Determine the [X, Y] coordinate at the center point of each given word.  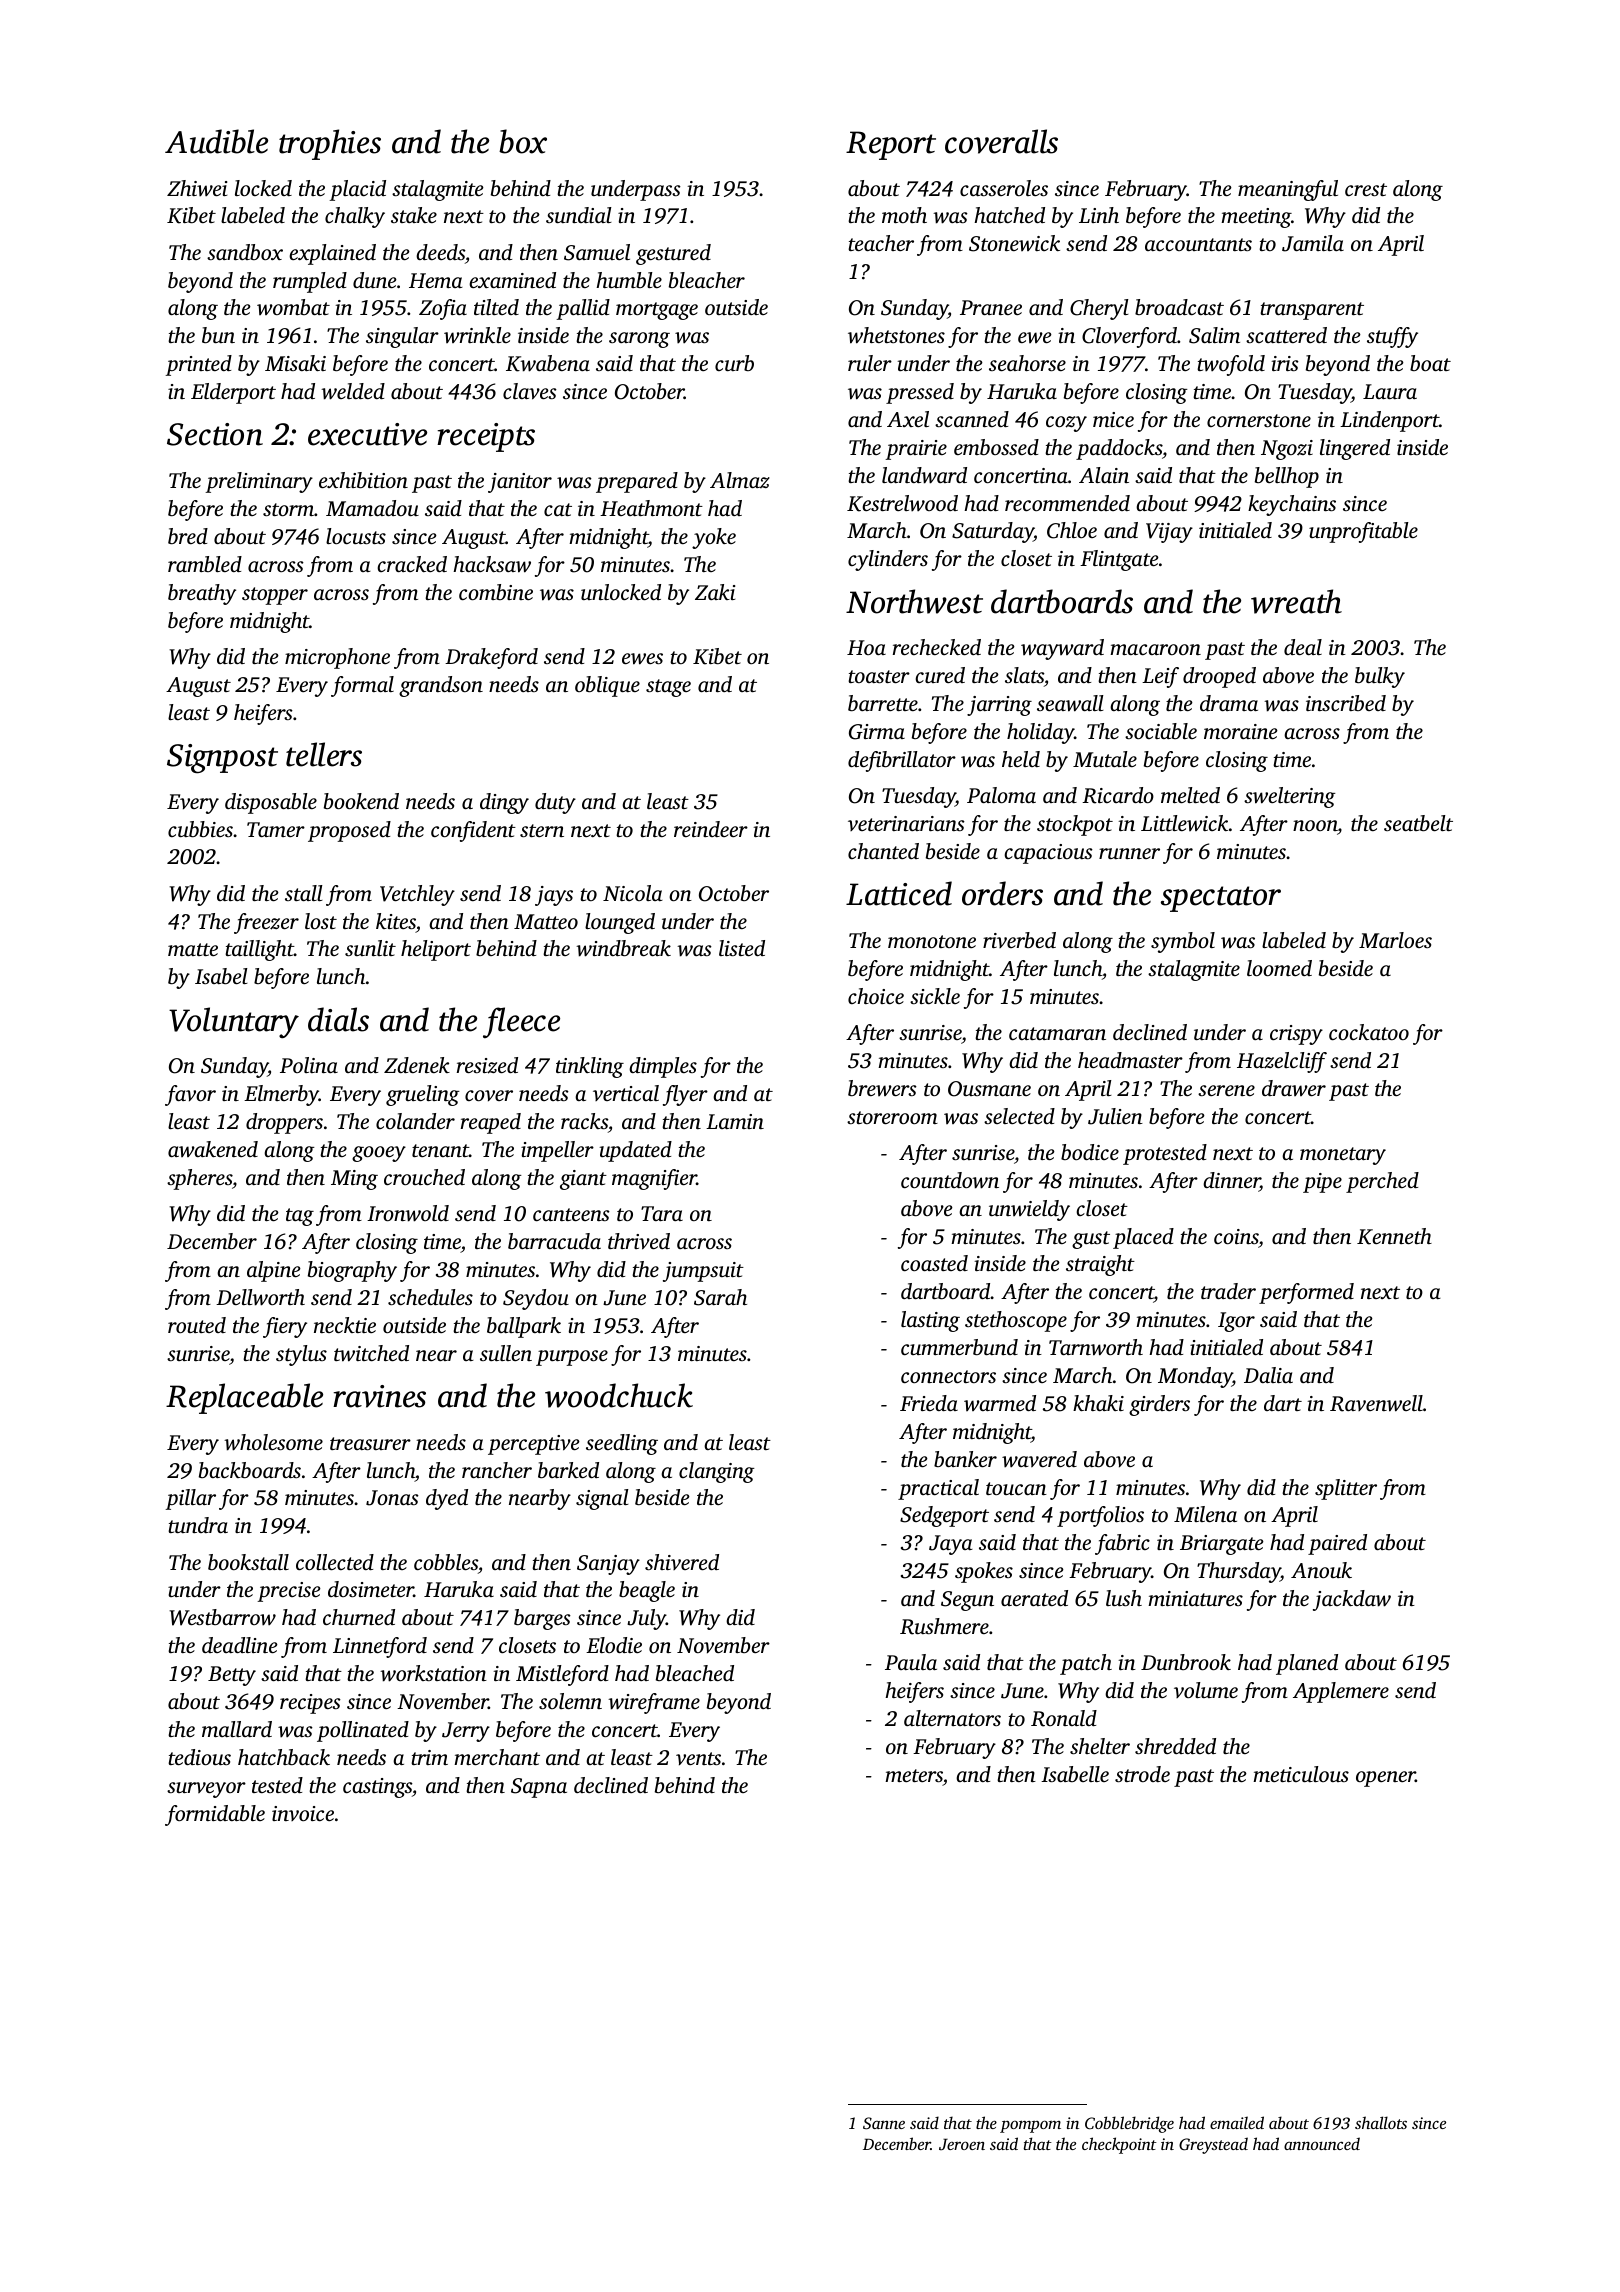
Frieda [929, 1403]
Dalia [1268, 1375]
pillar [190, 1499]
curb [734, 363]
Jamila [1313, 243]
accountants [1198, 244]
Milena [1205, 1514]
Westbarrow [222, 1617]
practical [938, 1489]
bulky [1380, 677]
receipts [486, 437]
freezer [266, 923]
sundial [579, 215]
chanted [883, 851]
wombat [293, 307]
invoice [303, 1813]
